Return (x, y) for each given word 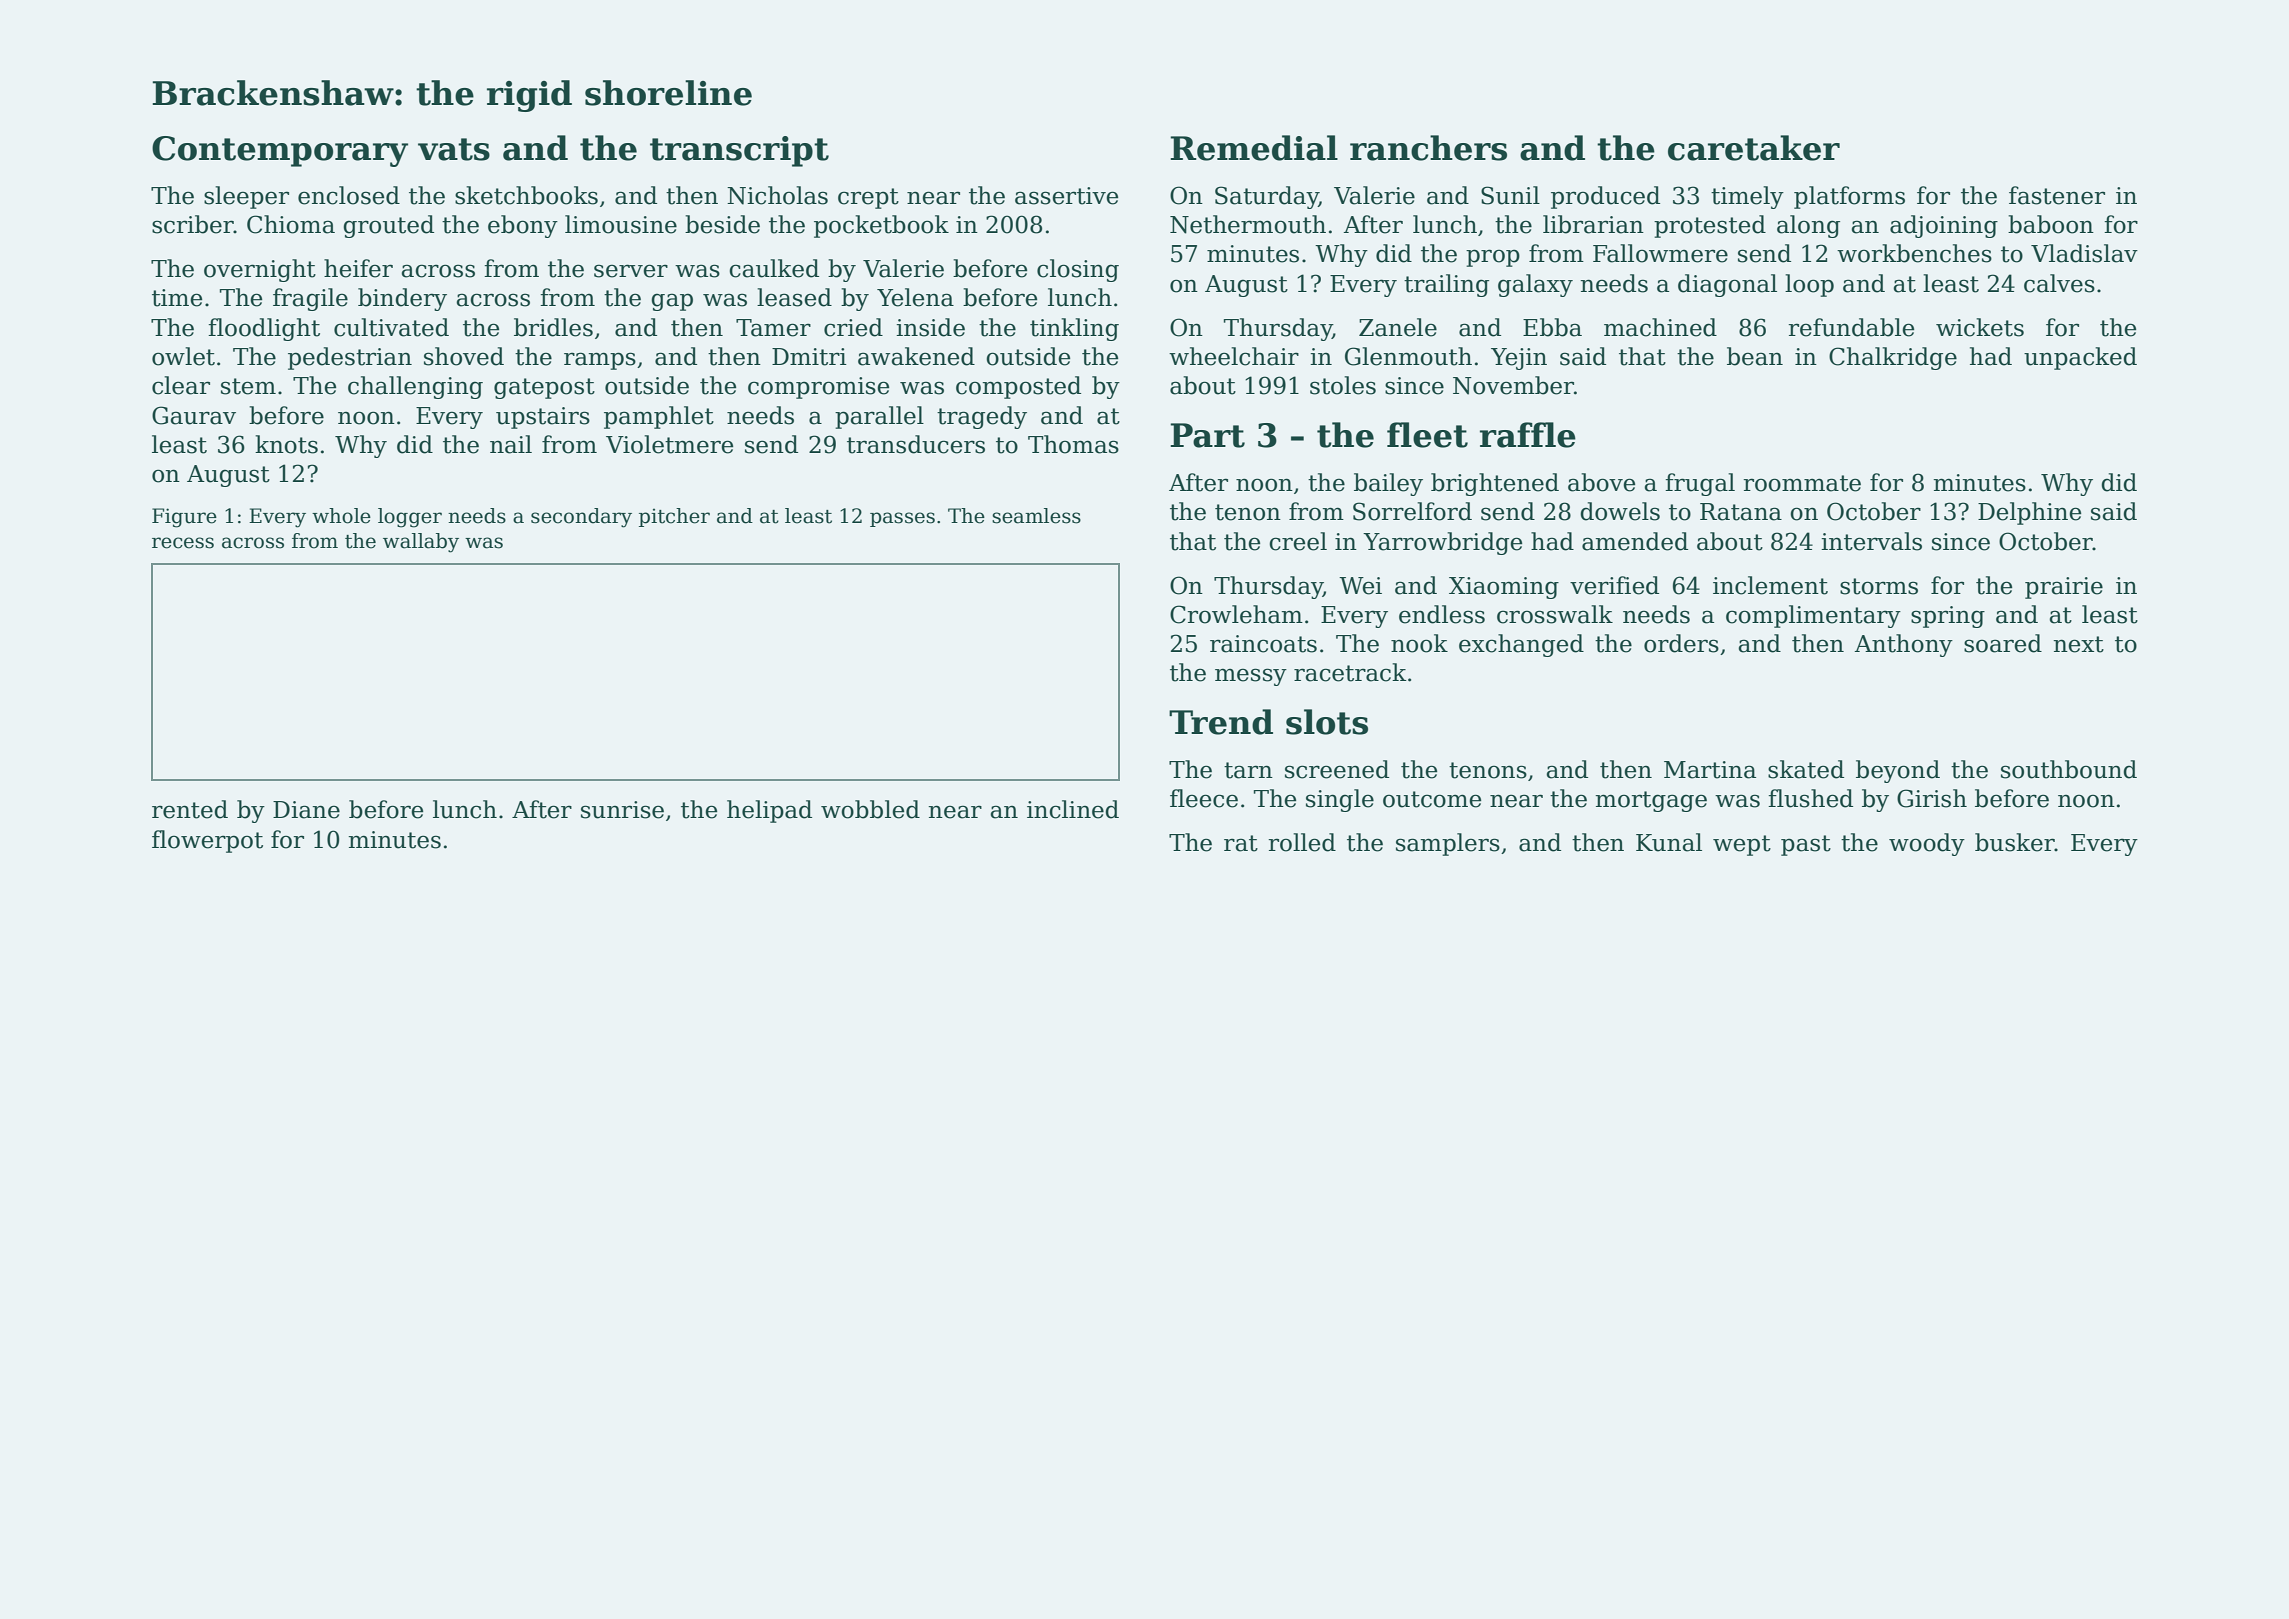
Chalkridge (1893, 358)
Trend (1221, 722)
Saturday (1267, 197)
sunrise (622, 810)
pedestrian (350, 358)
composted (1018, 387)
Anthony (1904, 645)
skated (1806, 769)
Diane (306, 810)
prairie (2064, 588)
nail (511, 444)
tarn (1248, 770)
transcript (739, 151)
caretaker (1754, 148)
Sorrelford (1412, 511)
